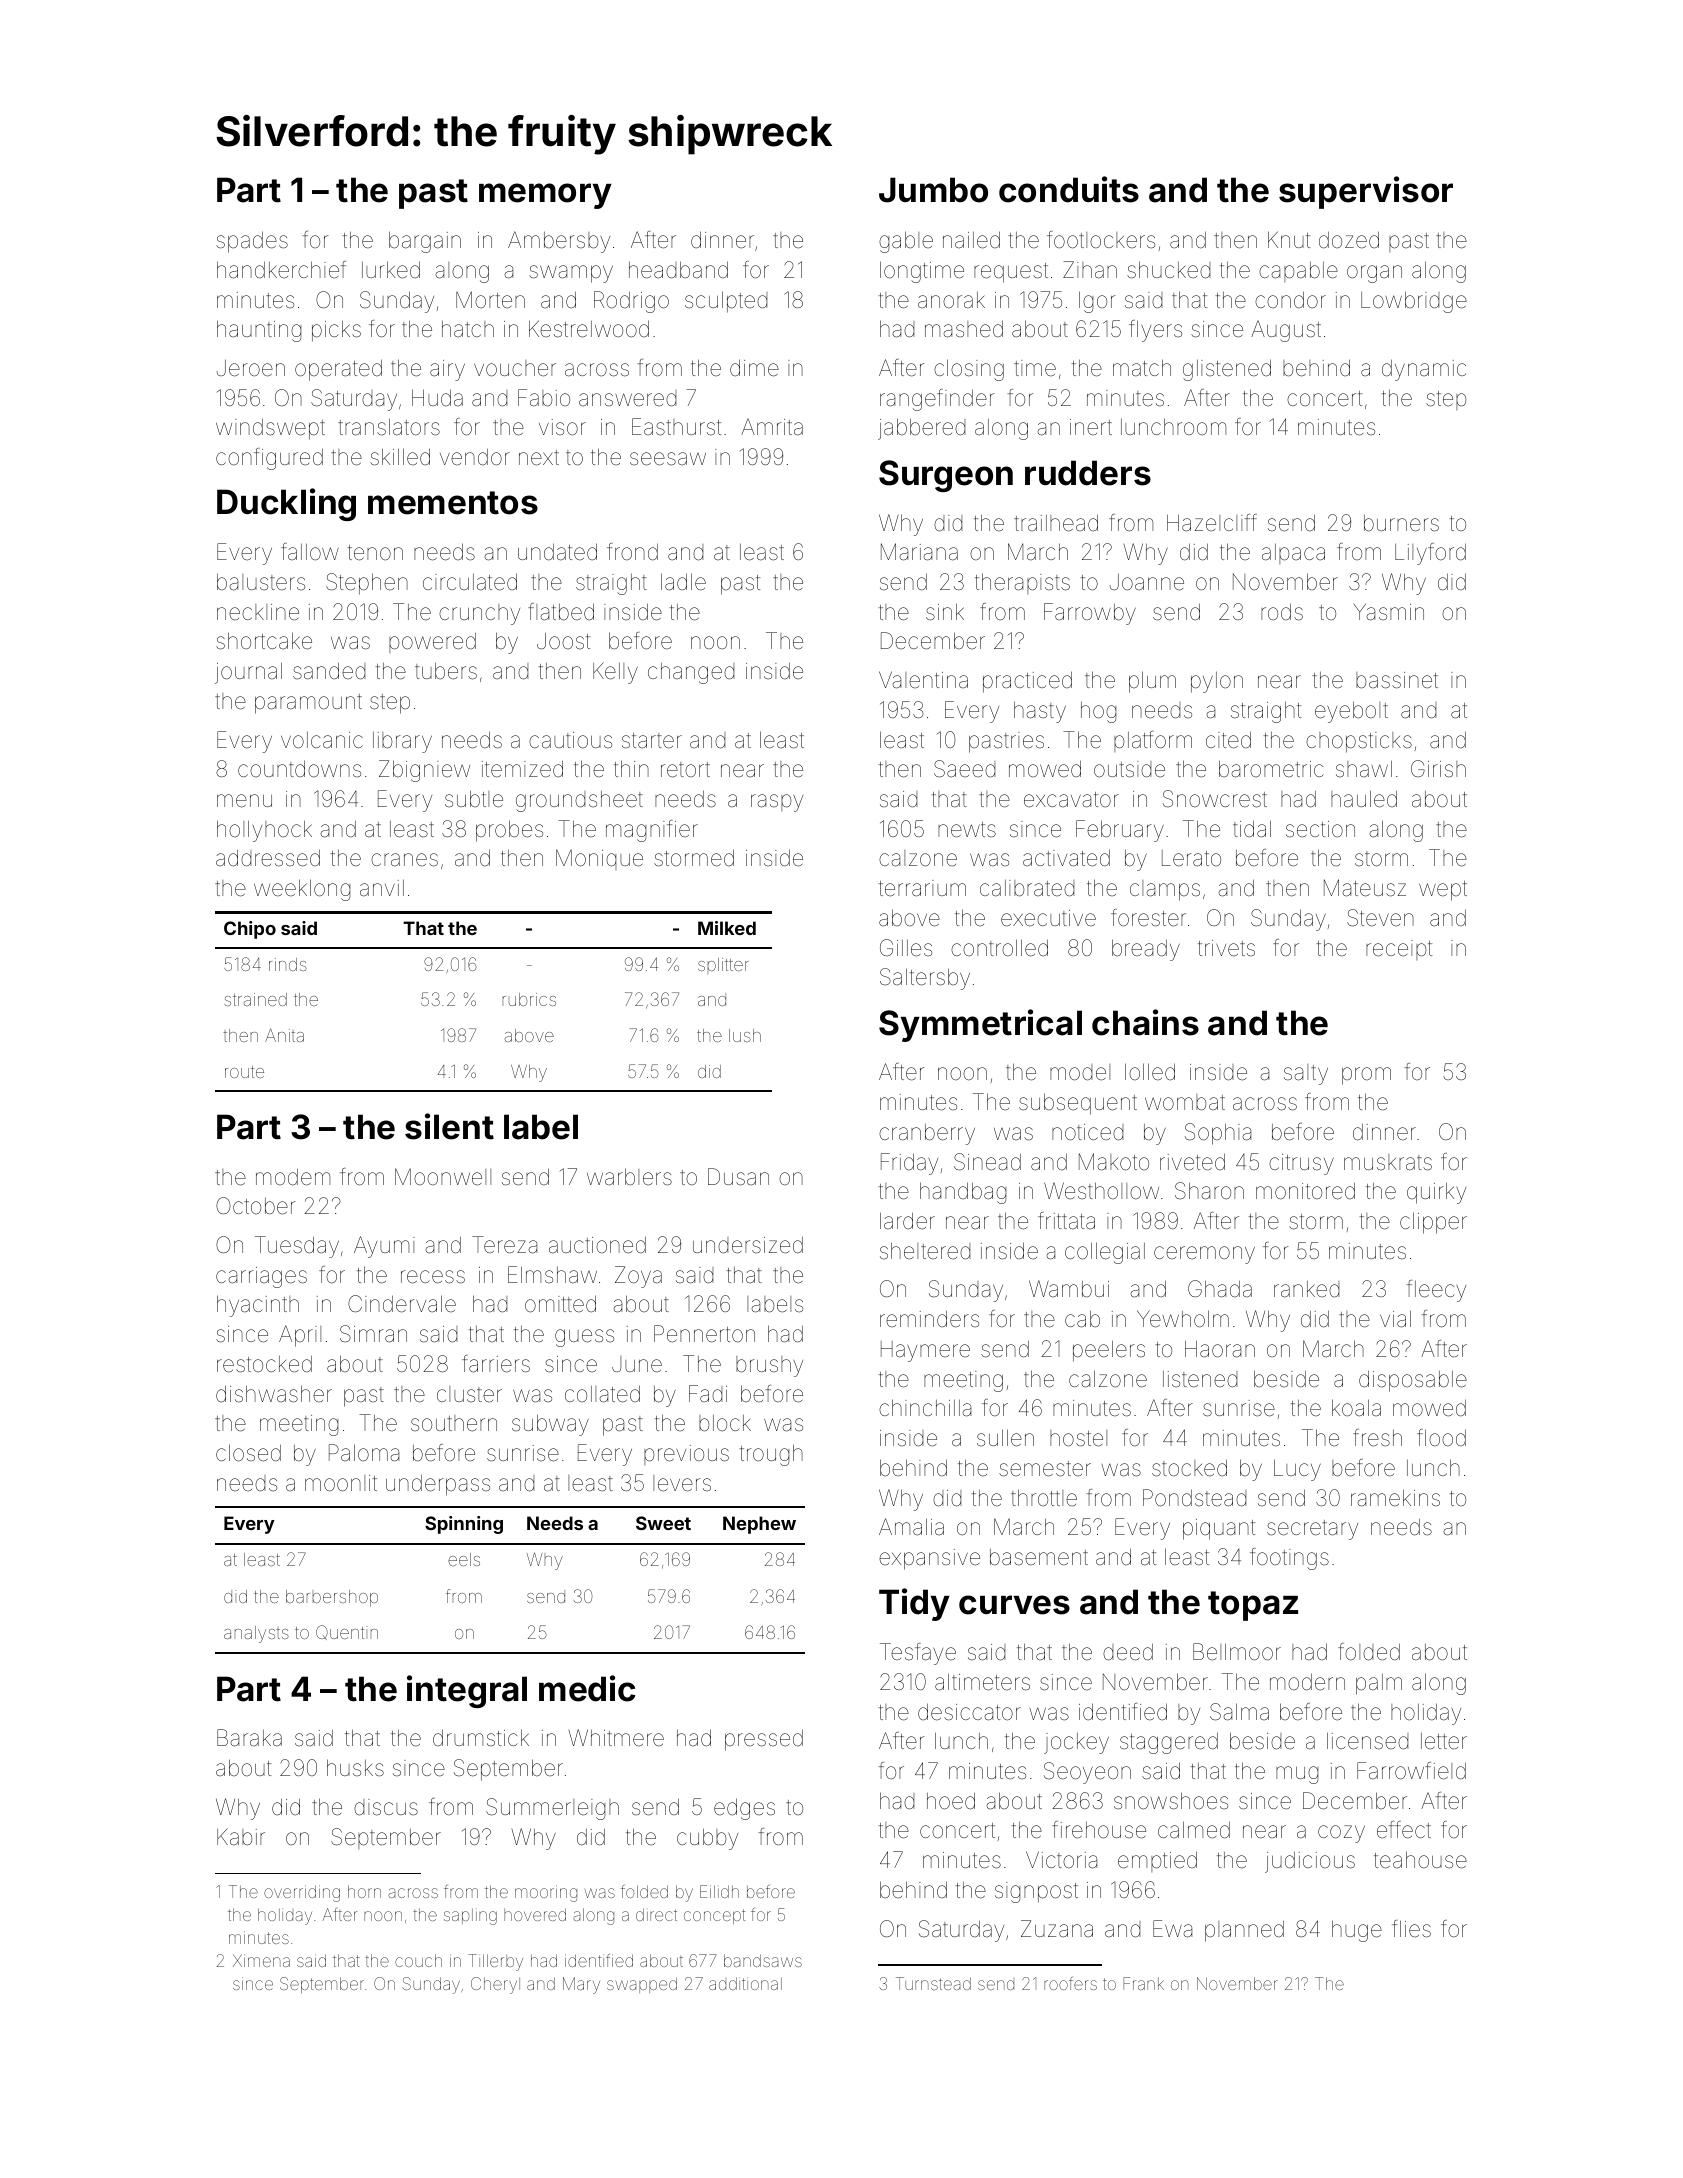 This document has height=2178, width=1683. Describe the element at coordinates (529, 999) in the document. I see `rubrics` at that location.
